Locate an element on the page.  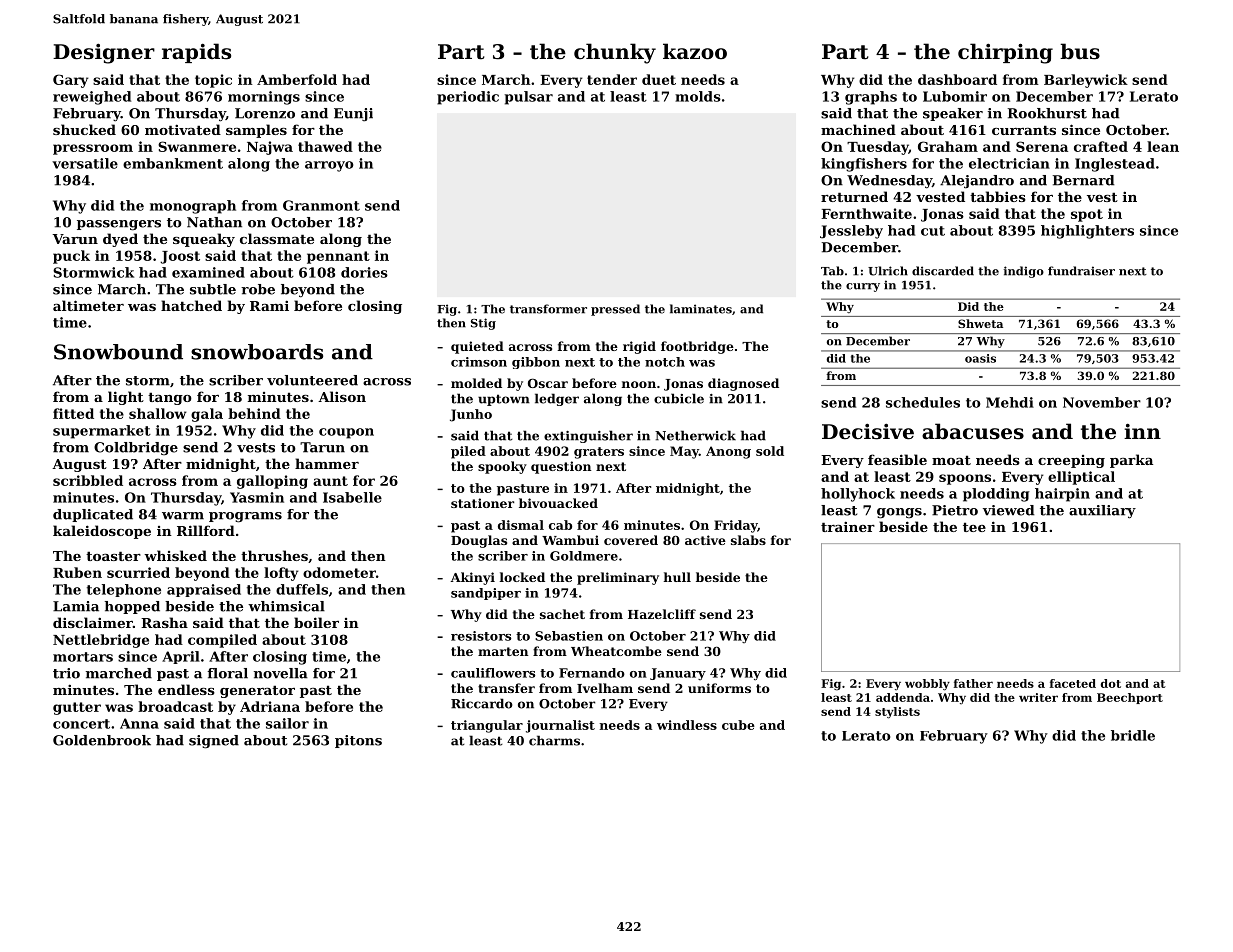
signed is located at coordinates (214, 742).
